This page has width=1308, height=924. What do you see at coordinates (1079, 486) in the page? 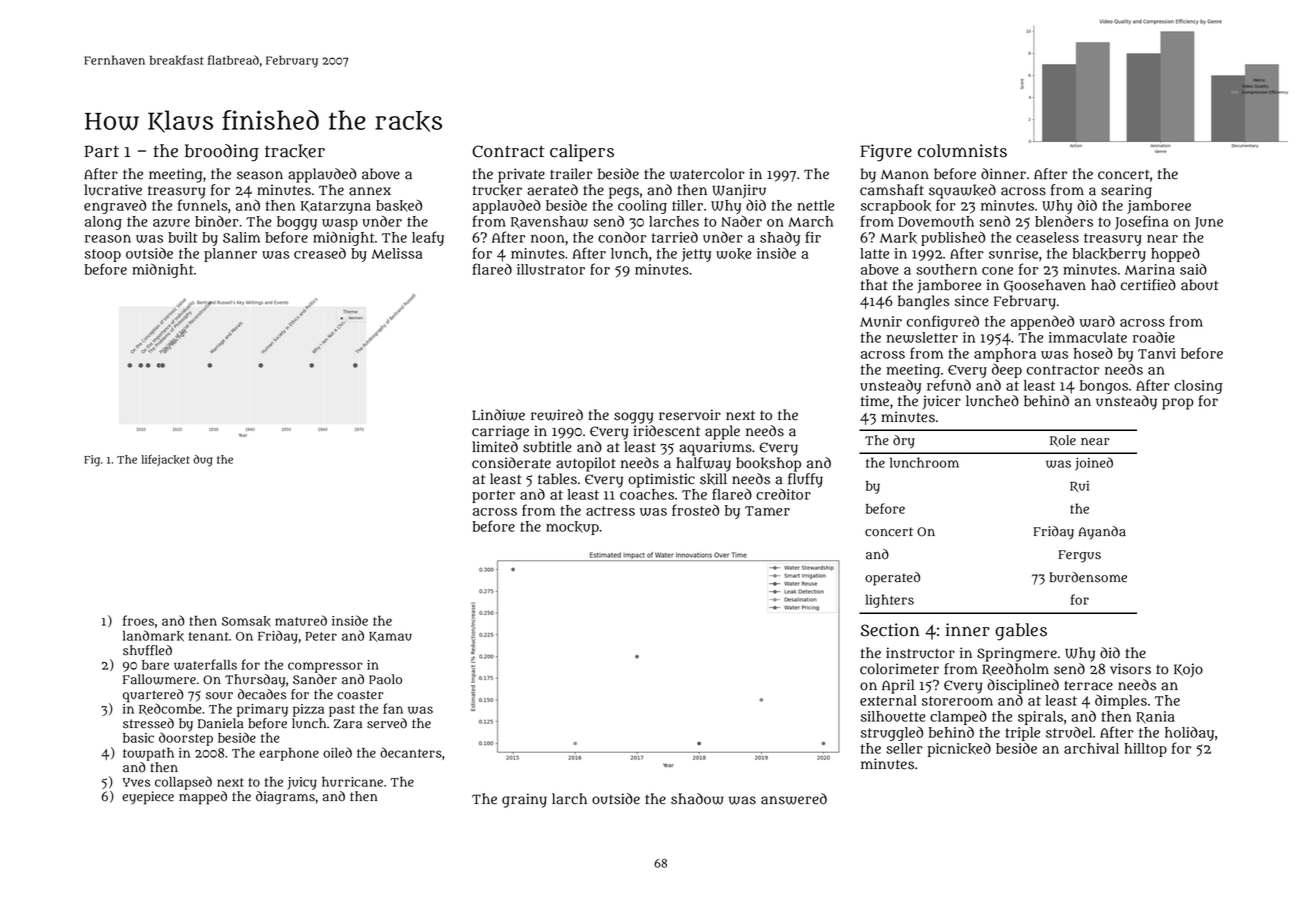
I see `Rui` at bounding box center [1079, 486].
